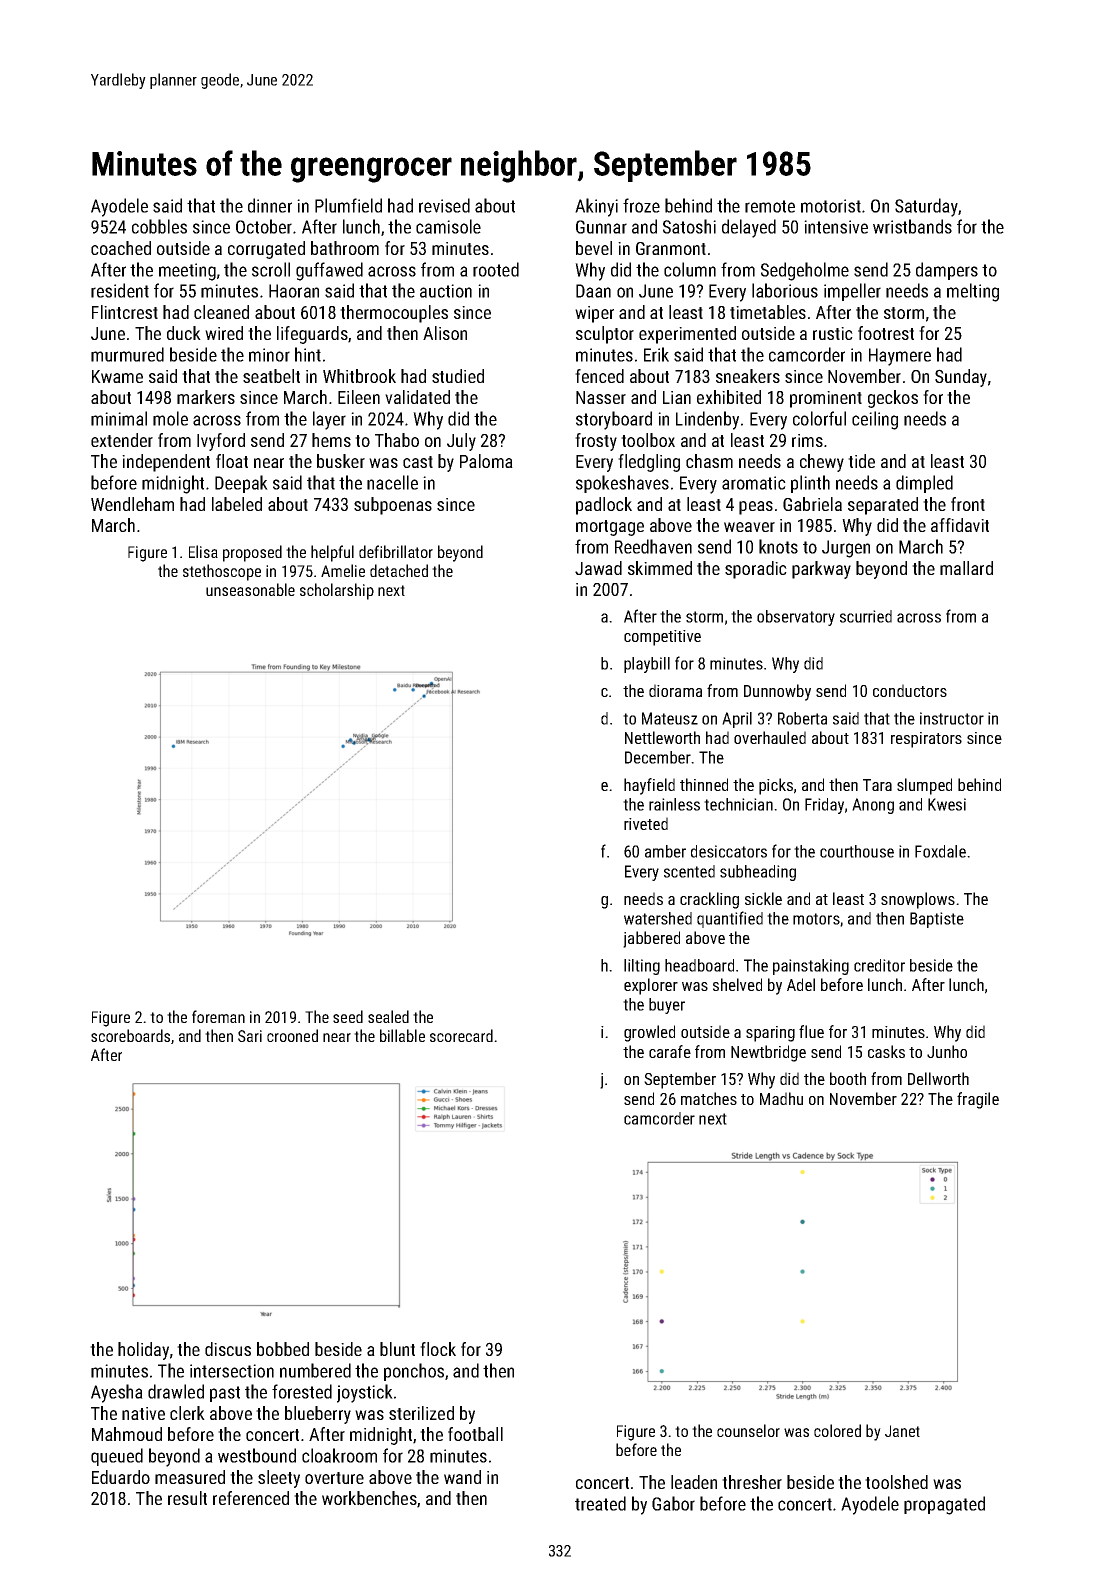  What do you see at coordinates (902, 1431) in the screenshot?
I see `Janet` at bounding box center [902, 1431].
